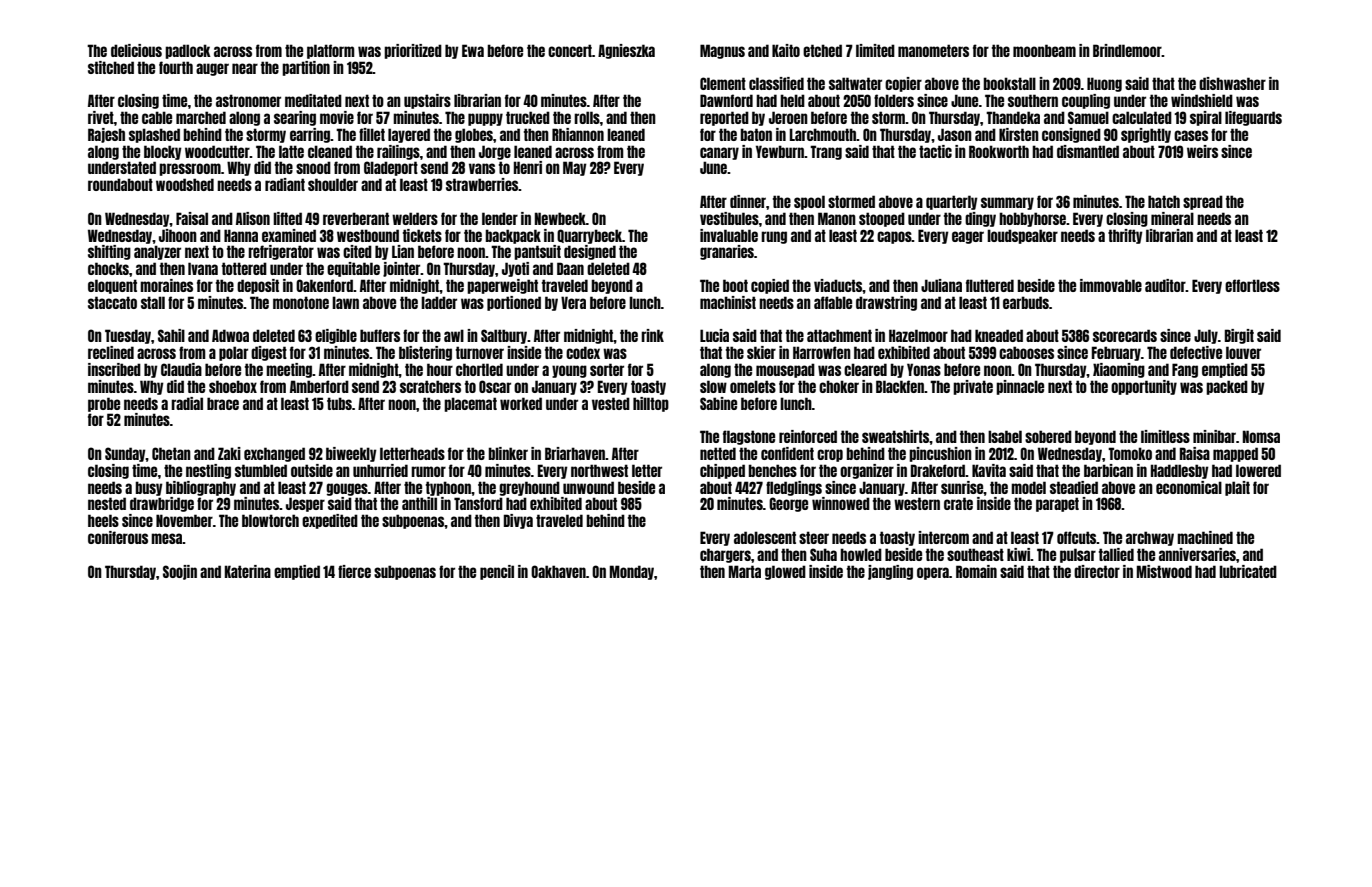 This screenshot has width=1372, height=887. Describe the element at coordinates (726, 100) in the screenshot. I see `Dawnford` at that location.
